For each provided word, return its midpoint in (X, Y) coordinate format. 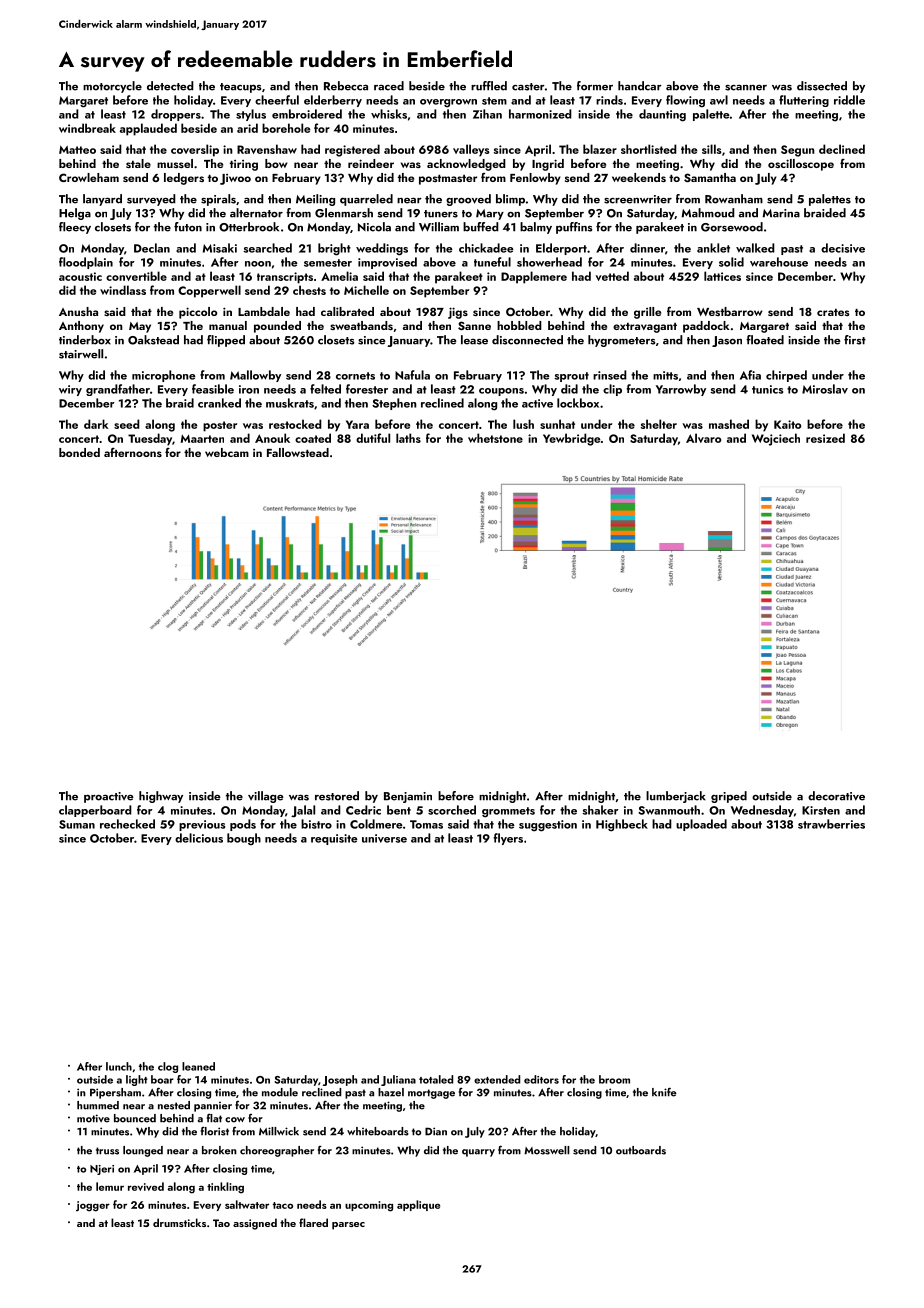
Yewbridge (571, 439)
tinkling (225, 1188)
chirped (786, 376)
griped (729, 797)
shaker (600, 810)
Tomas (426, 824)
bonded (79, 452)
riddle (849, 100)
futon (188, 227)
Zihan (487, 114)
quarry (478, 1153)
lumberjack (676, 797)
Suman (77, 824)
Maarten (202, 438)
